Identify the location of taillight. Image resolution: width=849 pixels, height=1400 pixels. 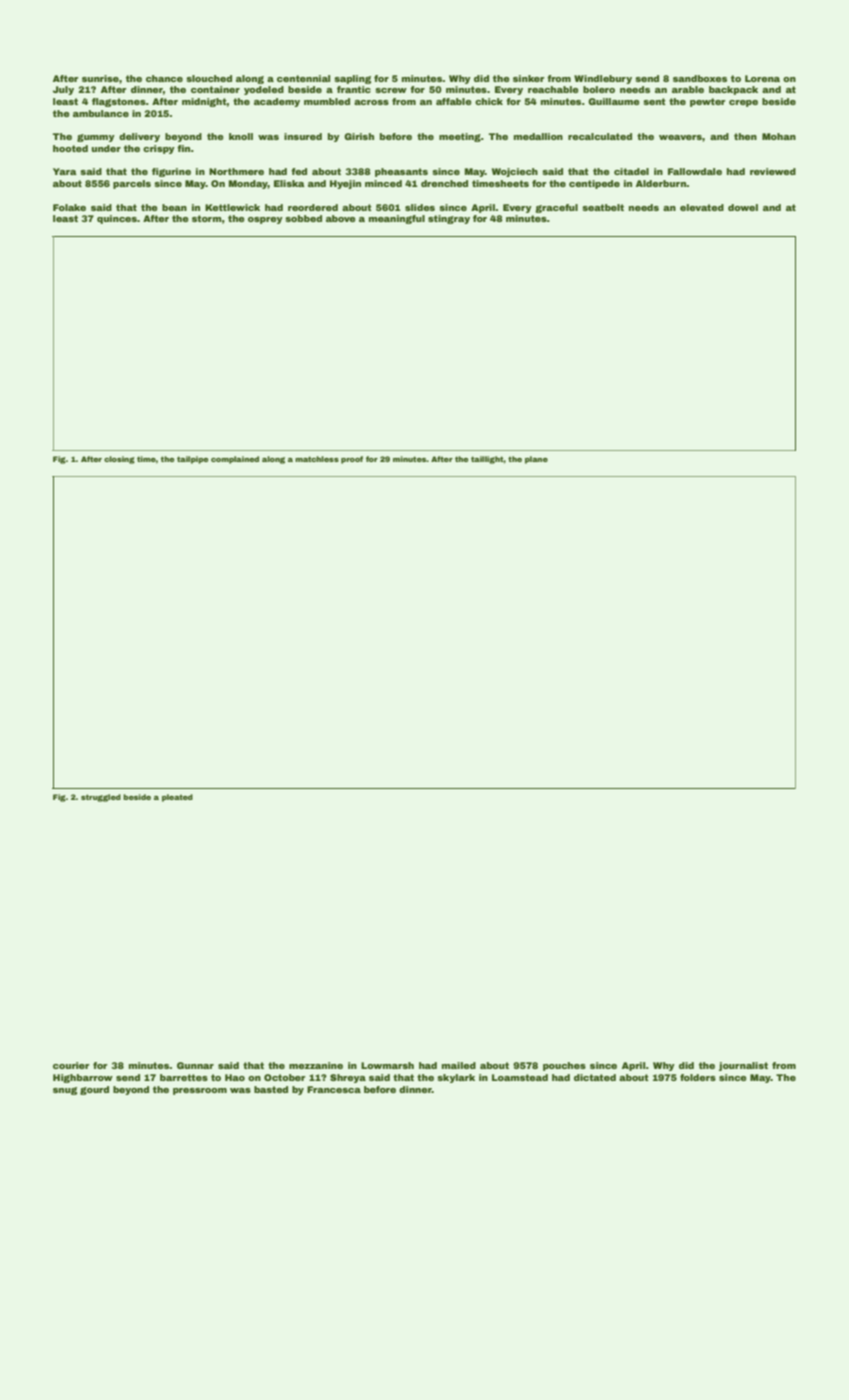
(487, 460).
